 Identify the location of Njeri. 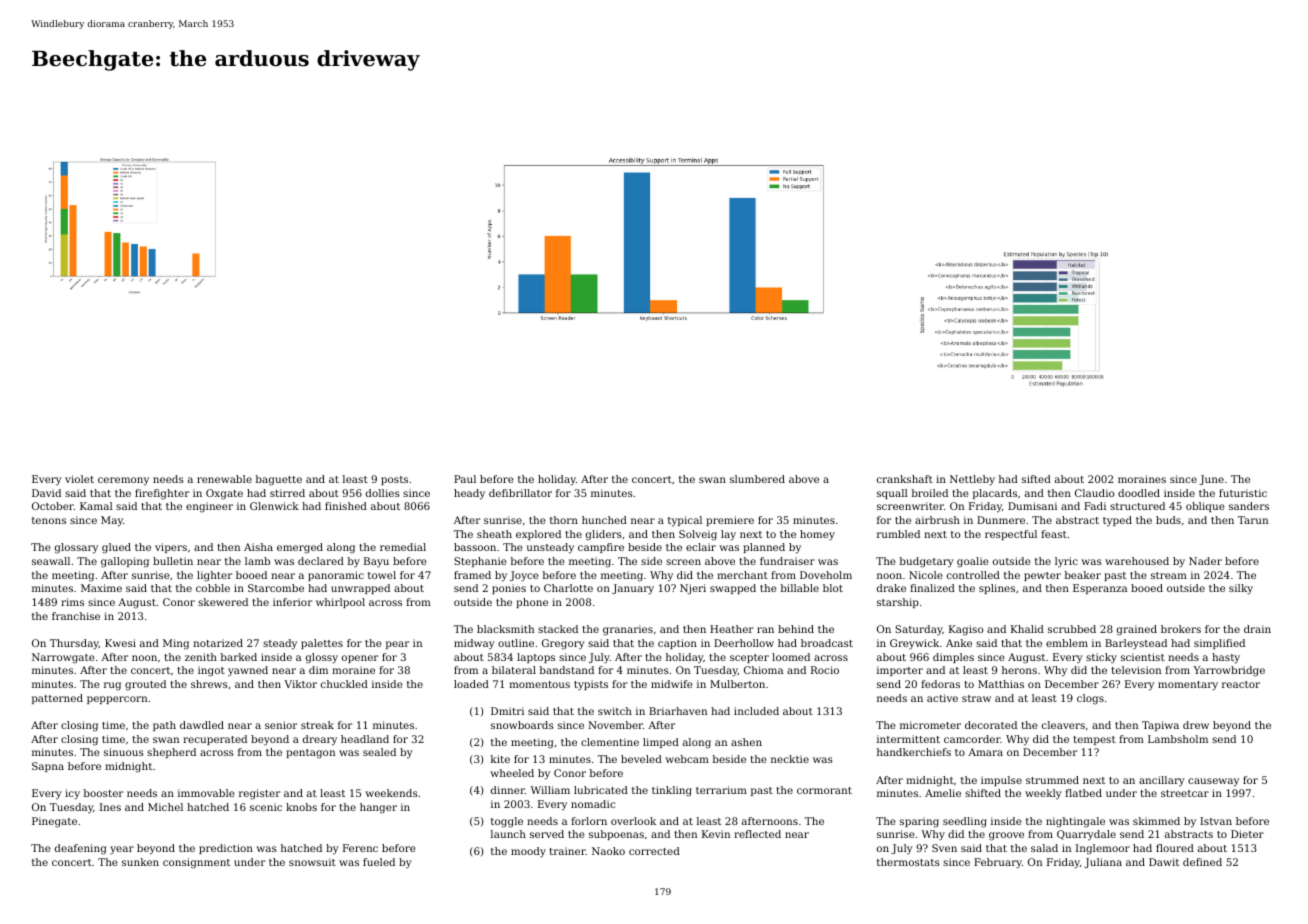
(693, 589).
